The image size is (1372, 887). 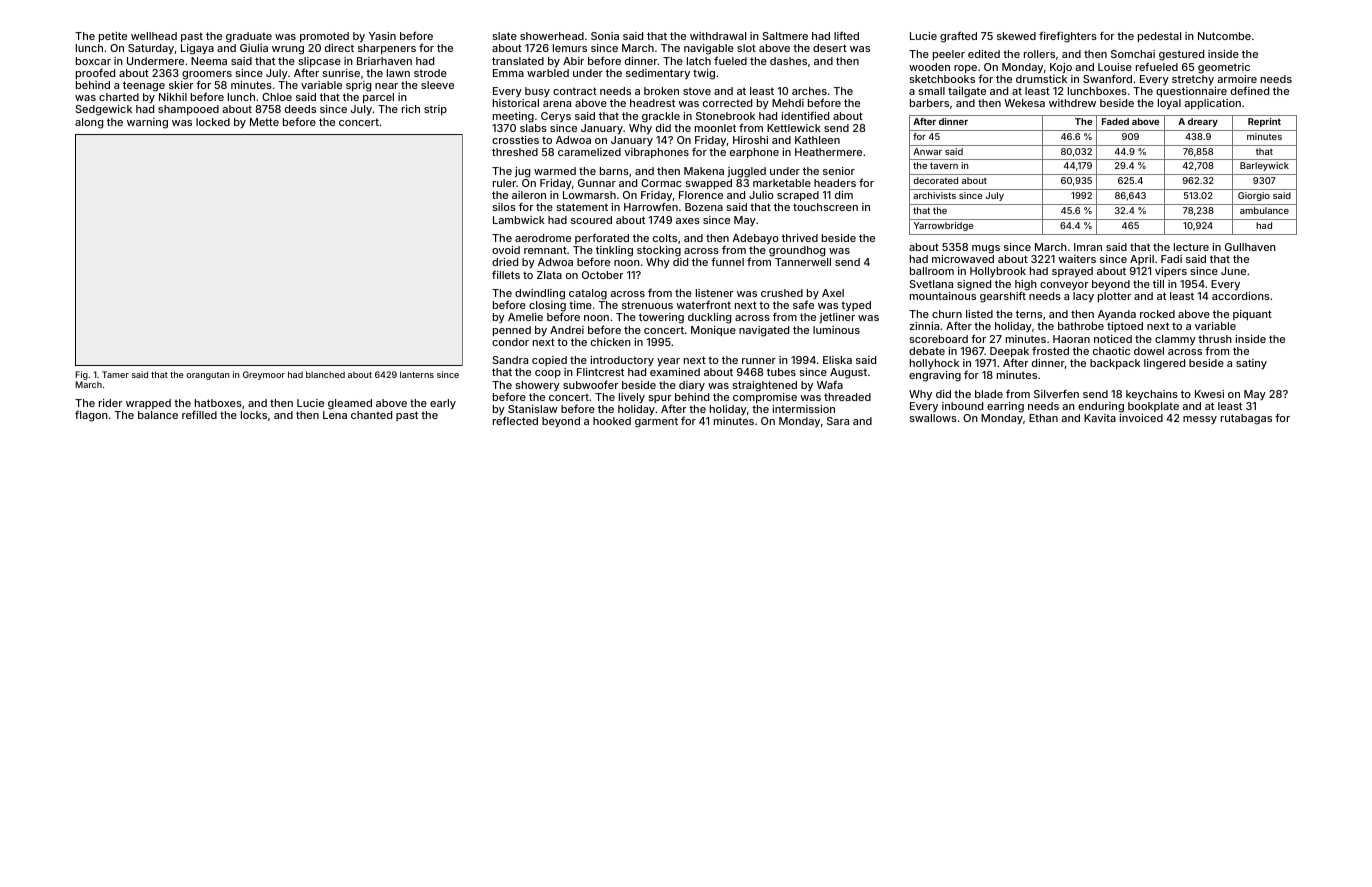 I want to click on barbers, so click(x=929, y=103).
